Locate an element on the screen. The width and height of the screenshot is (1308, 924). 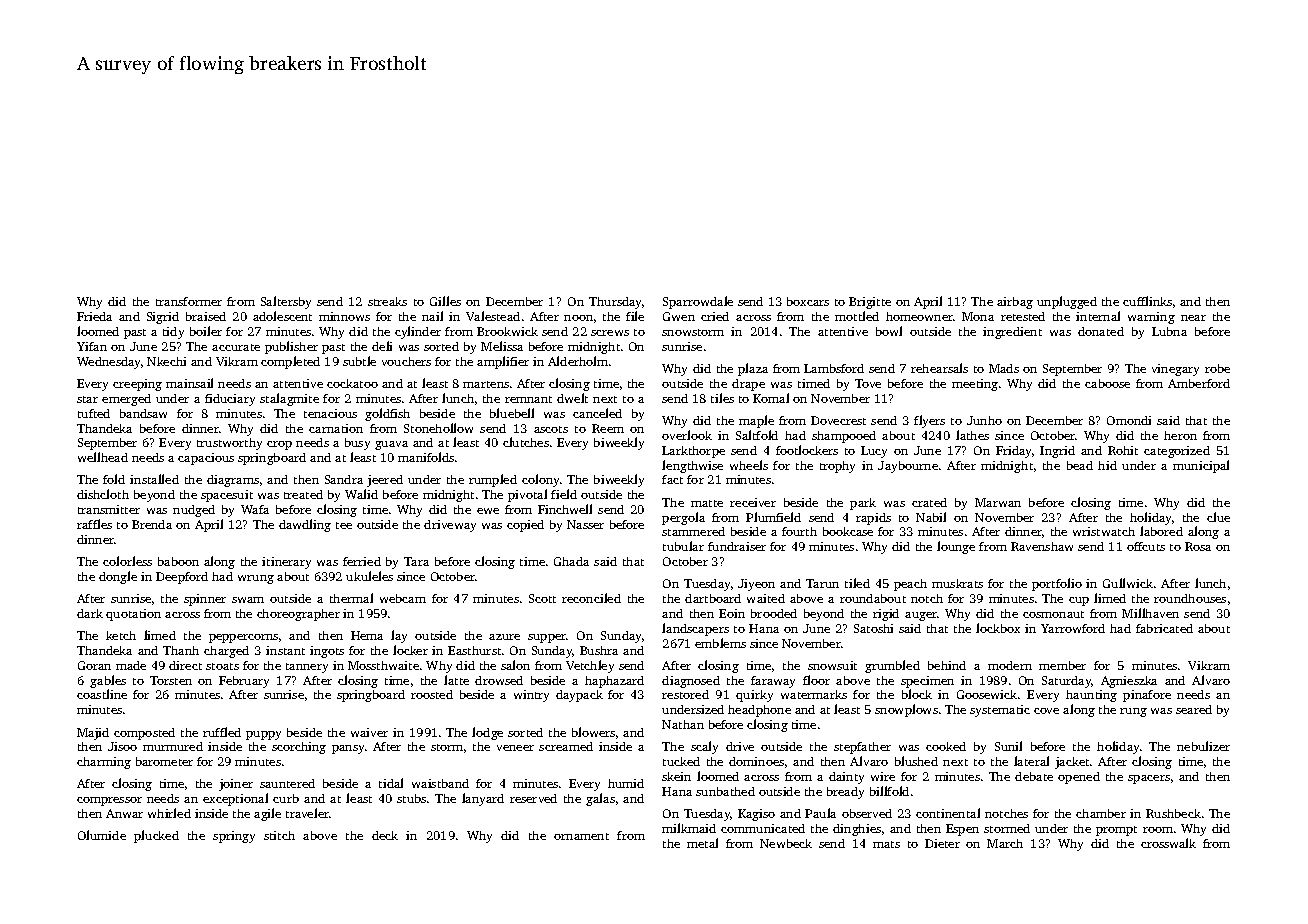
compressor is located at coordinates (109, 801).
